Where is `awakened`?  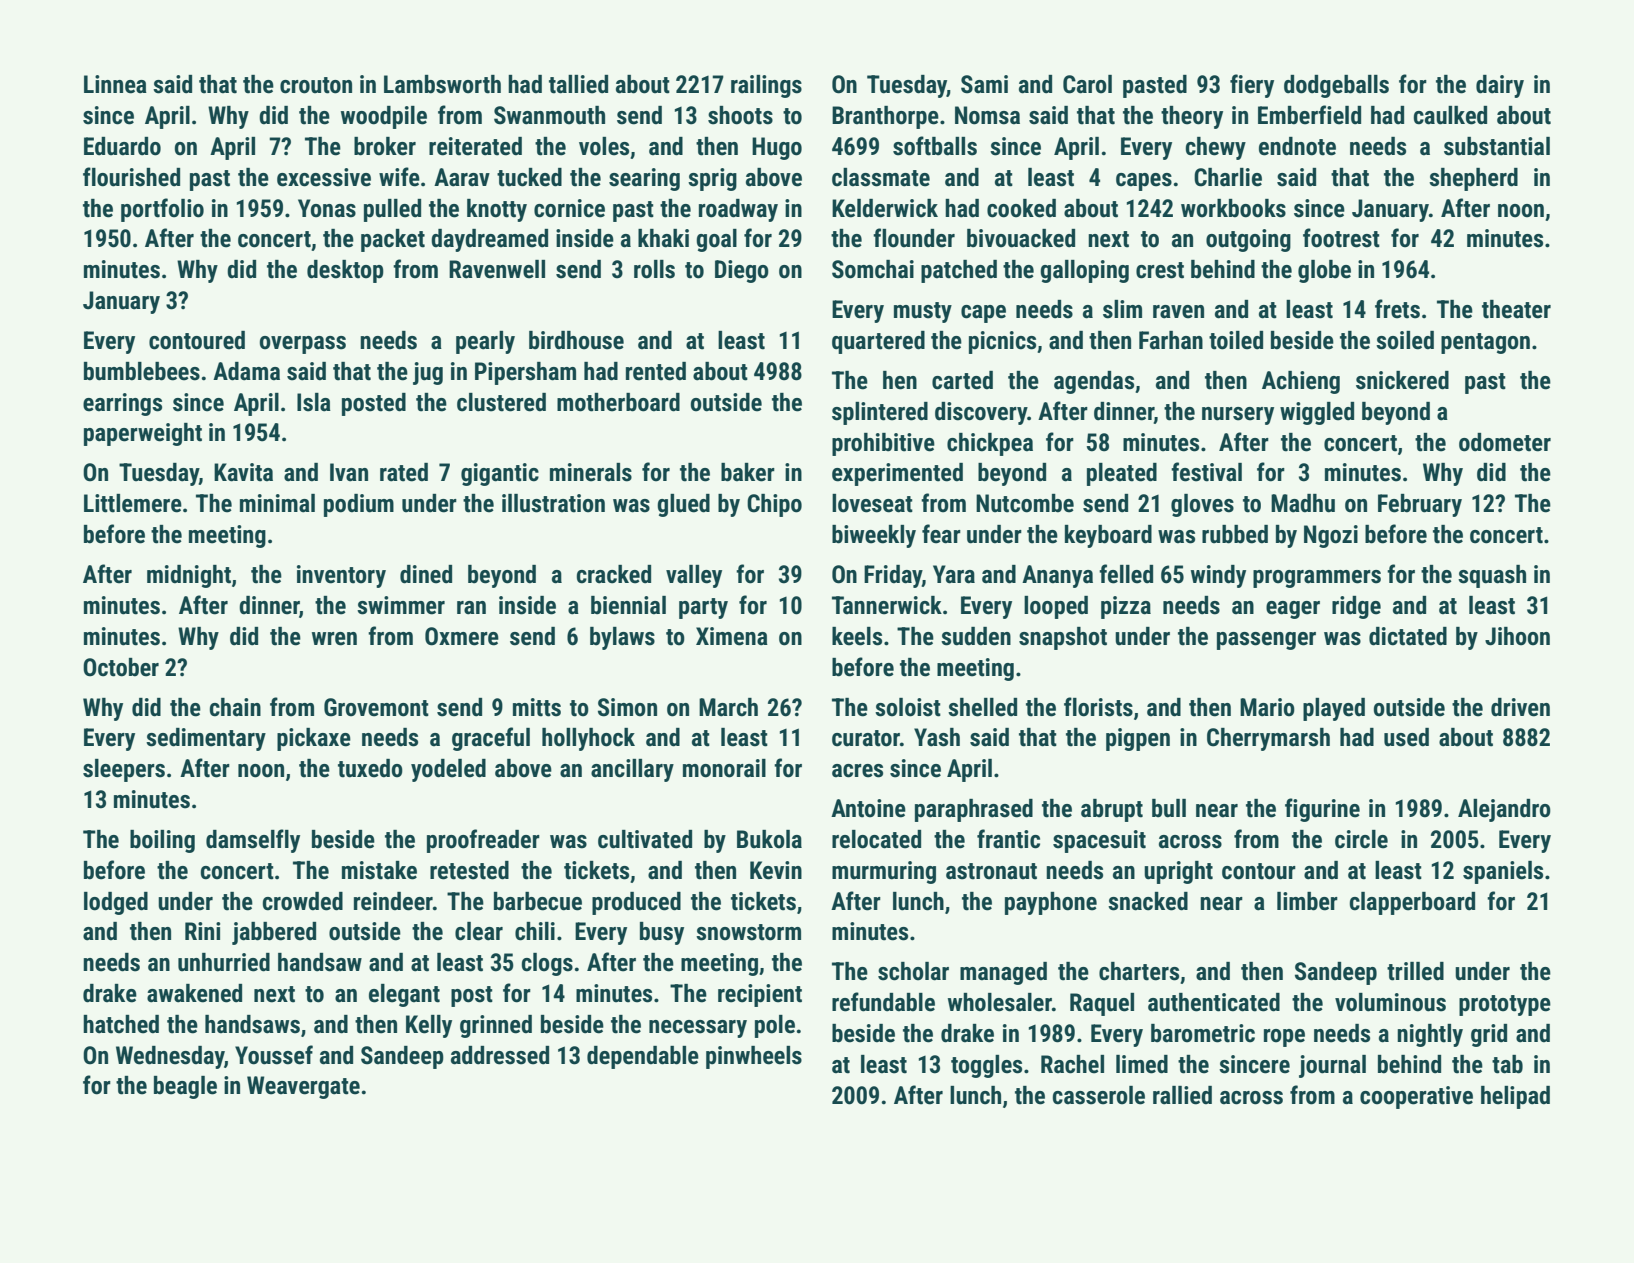
awakened is located at coordinates (194, 993).
